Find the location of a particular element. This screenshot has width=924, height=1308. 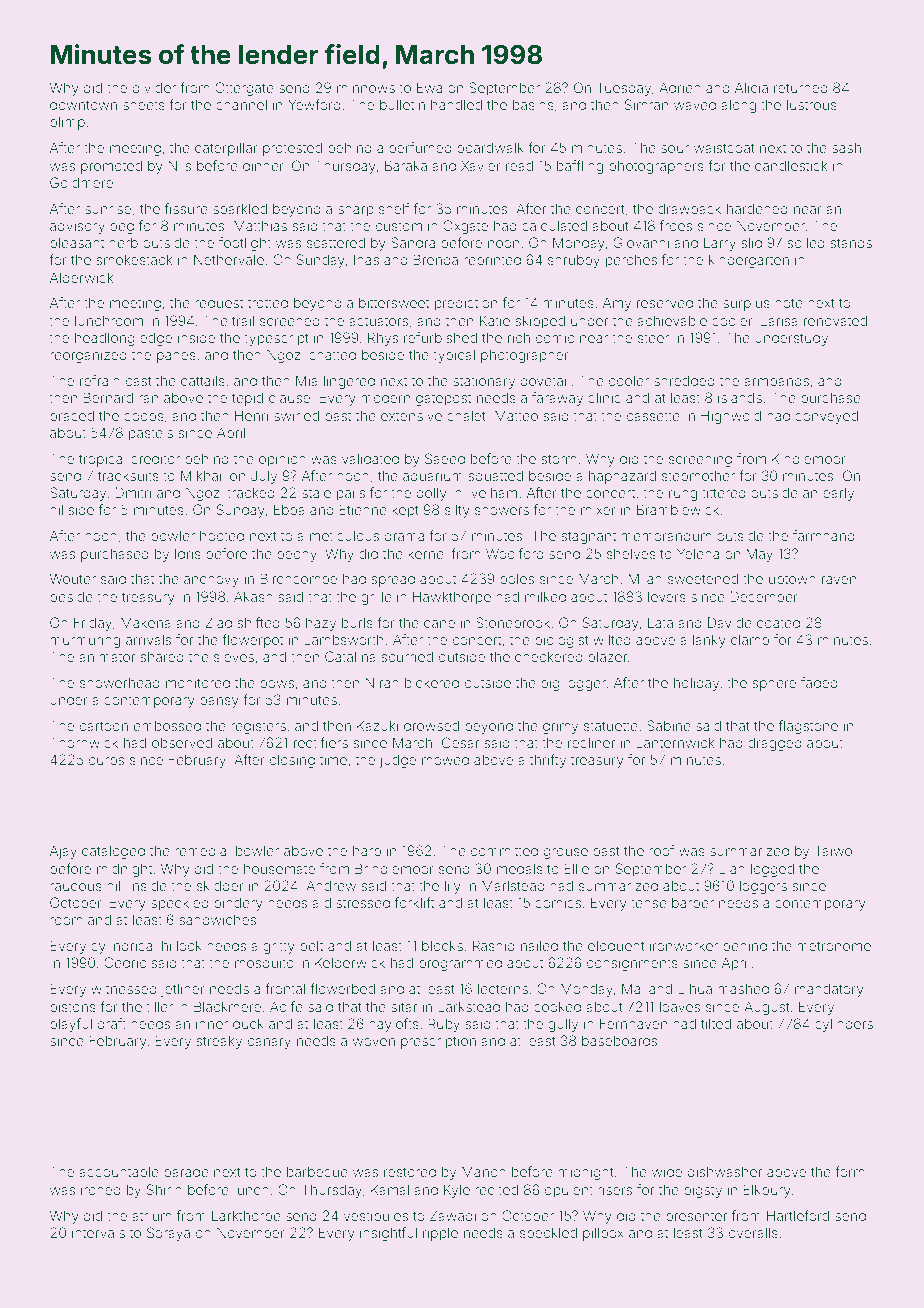

intervals is located at coordinates (98, 1232).
